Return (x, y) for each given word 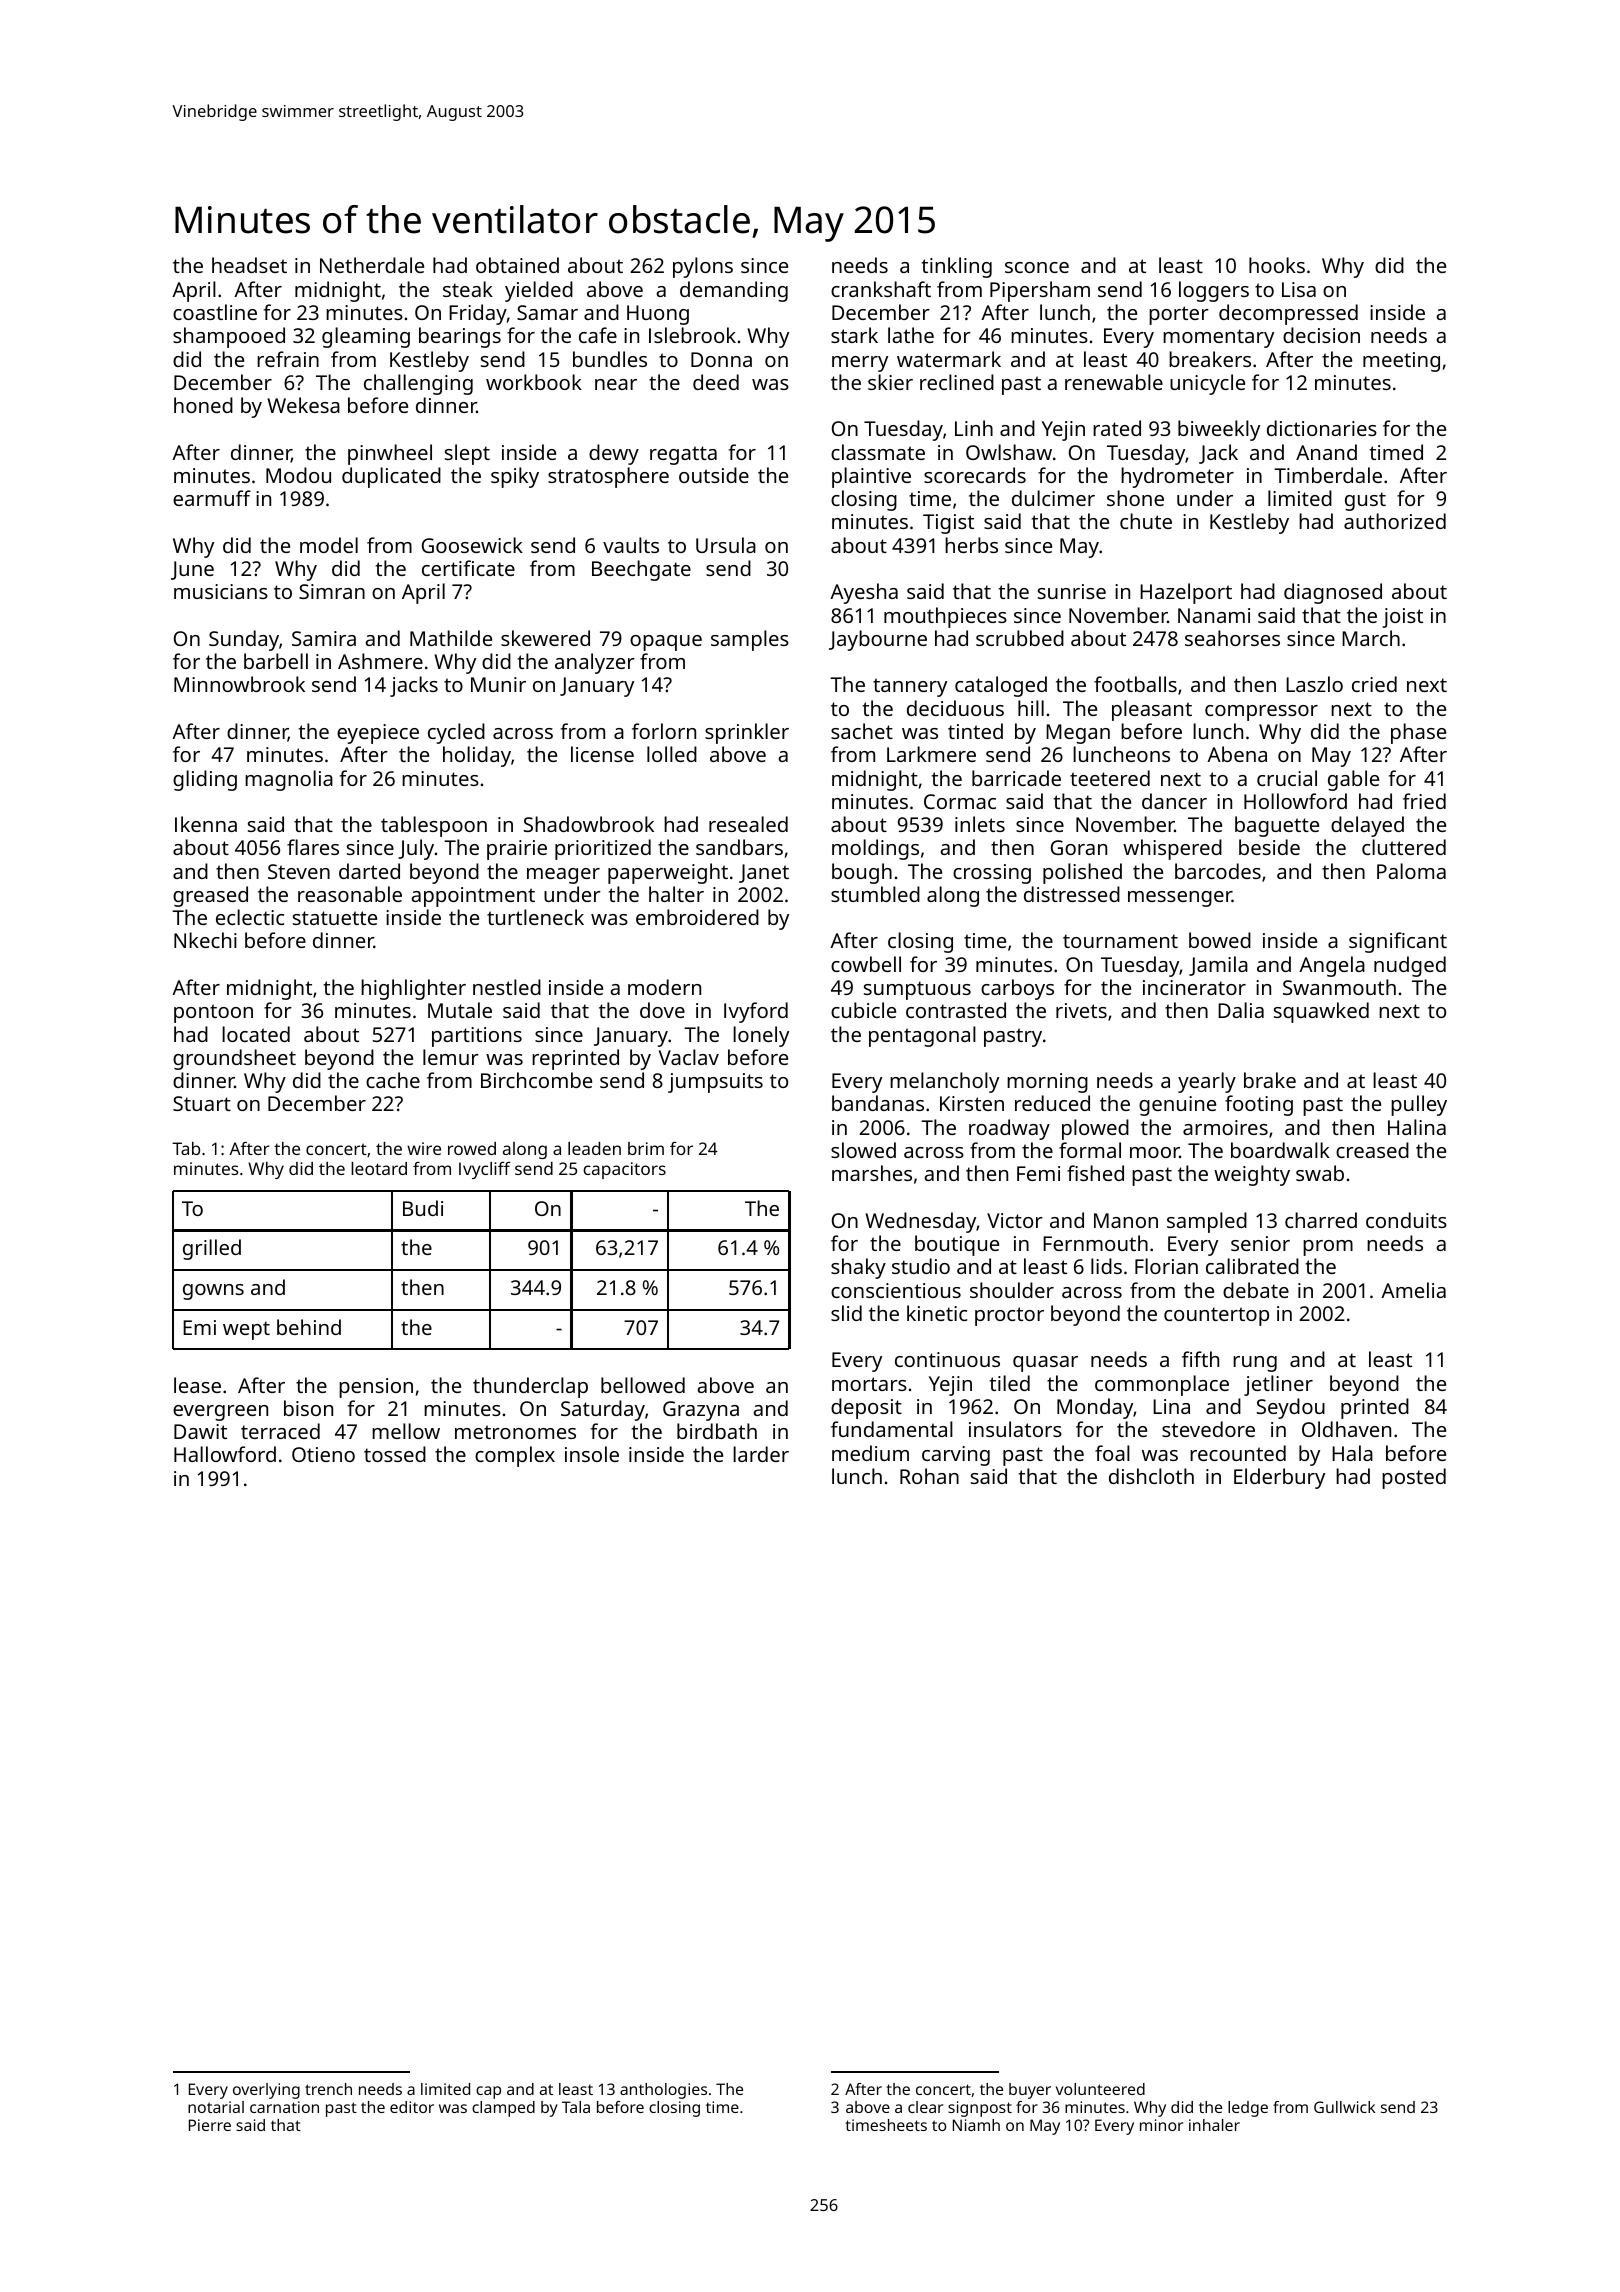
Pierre (210, 2125)
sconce (1037, 267)
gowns (213, 1292)
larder (761, 1454)
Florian (1166, 1266)
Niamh (976, 2125)
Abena (1237, 754)
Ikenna (206, 824)
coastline (215, 312)
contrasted (956, 1010)
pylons (703, 267)
